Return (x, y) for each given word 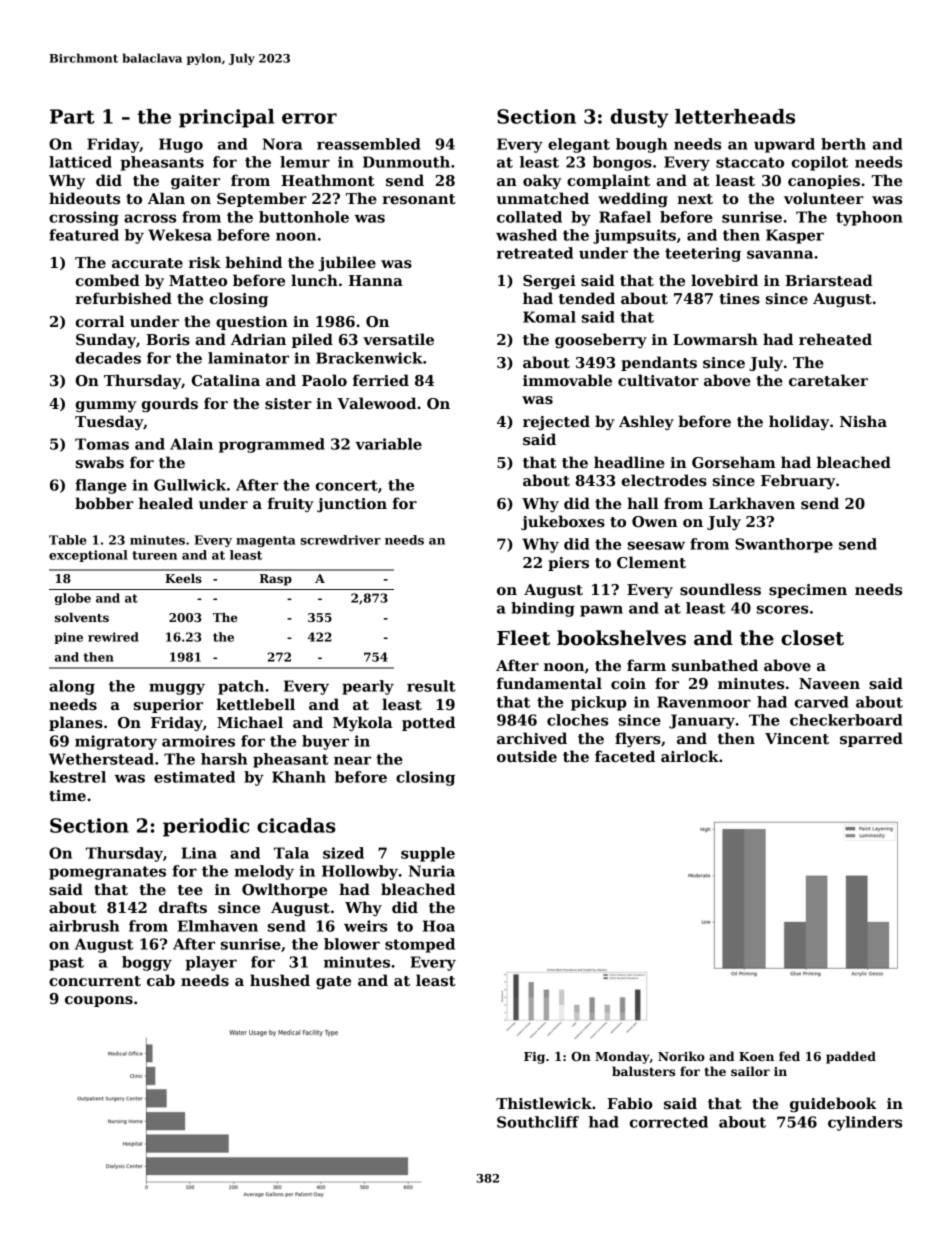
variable (388, 444)
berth (843, 144)
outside (527, 756)
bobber (104, 503)
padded (851, 1057)
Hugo (181, 145)
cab (161, 980)
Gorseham (734, 462)
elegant (579, 145)
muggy (177, 689)
